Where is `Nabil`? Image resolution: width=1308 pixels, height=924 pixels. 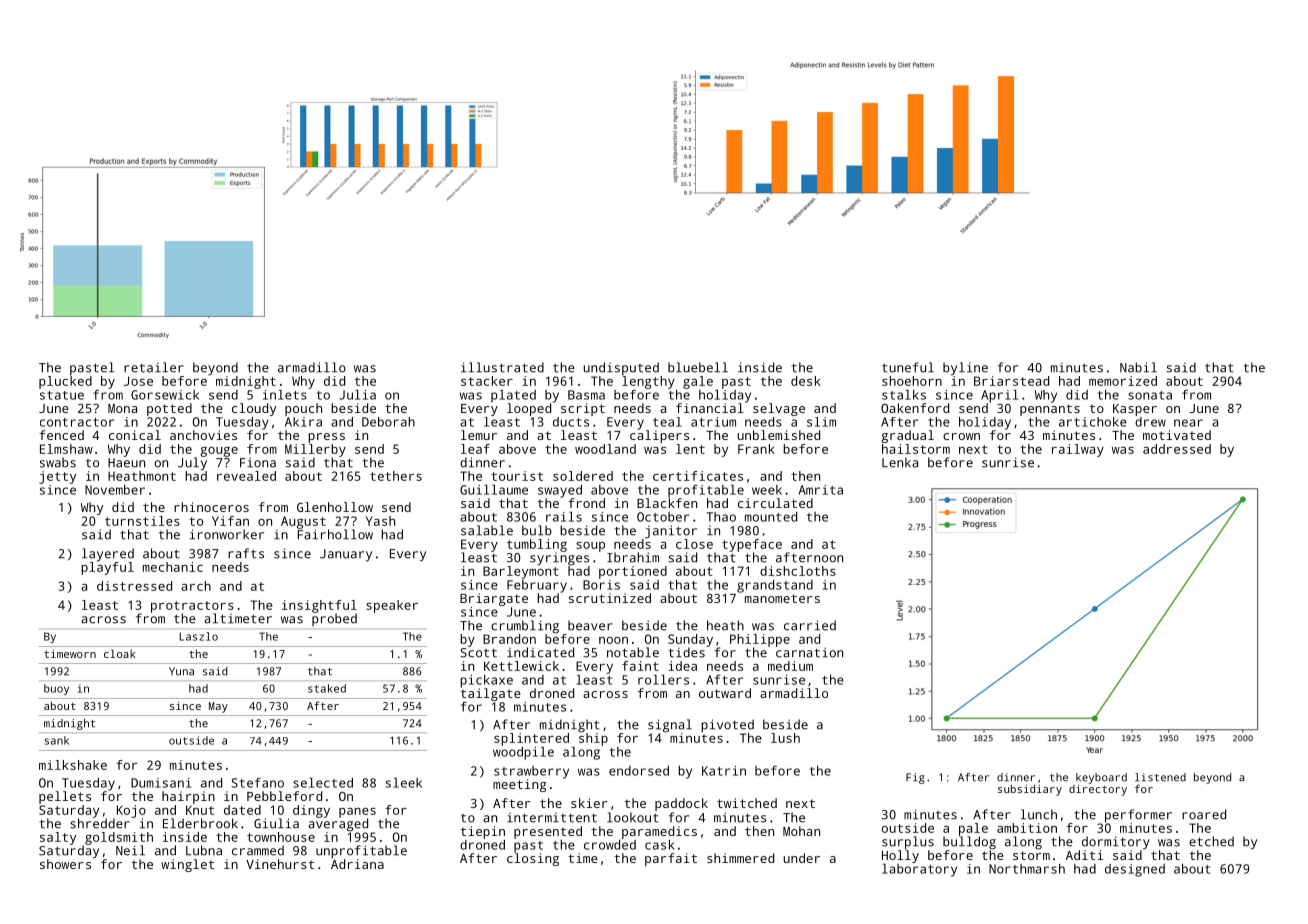
Nabil is located at coordinates (1138, 367).
